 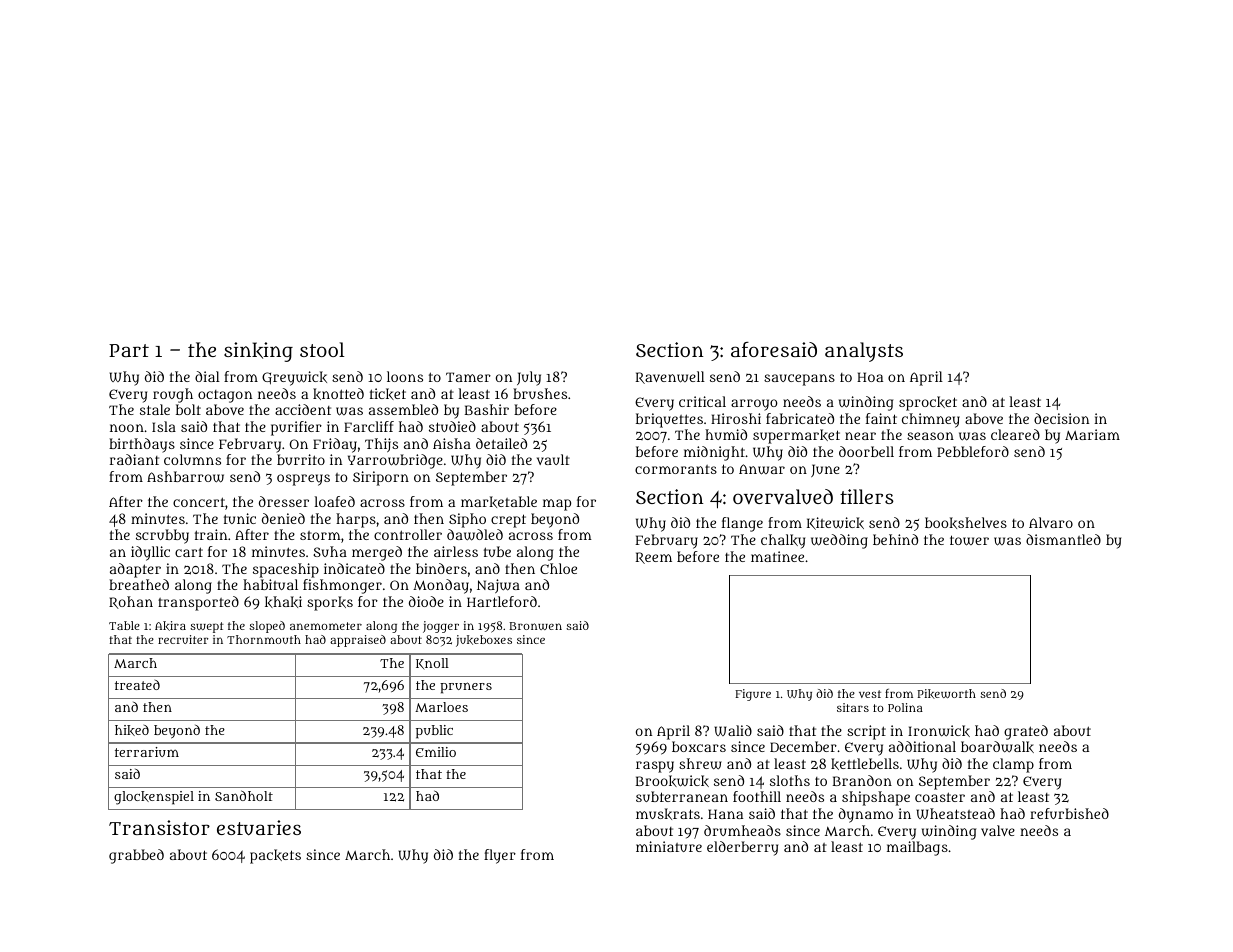 What do you see at coordinates (803, 746) in the screenshot?
I see `December` at bounding box center [803, 746].
